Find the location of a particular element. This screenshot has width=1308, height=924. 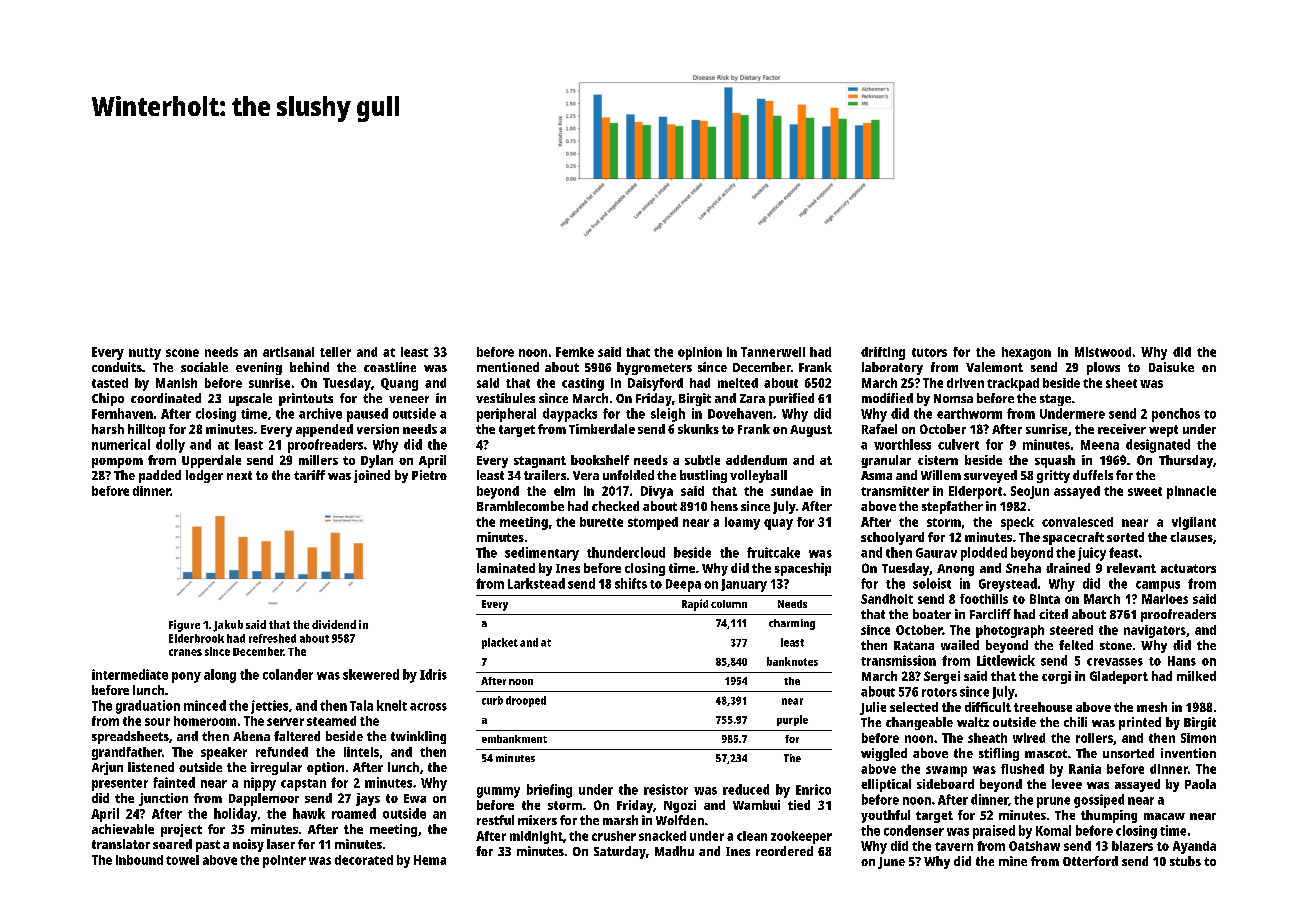

wept is located at coordinates (1163, 431).
